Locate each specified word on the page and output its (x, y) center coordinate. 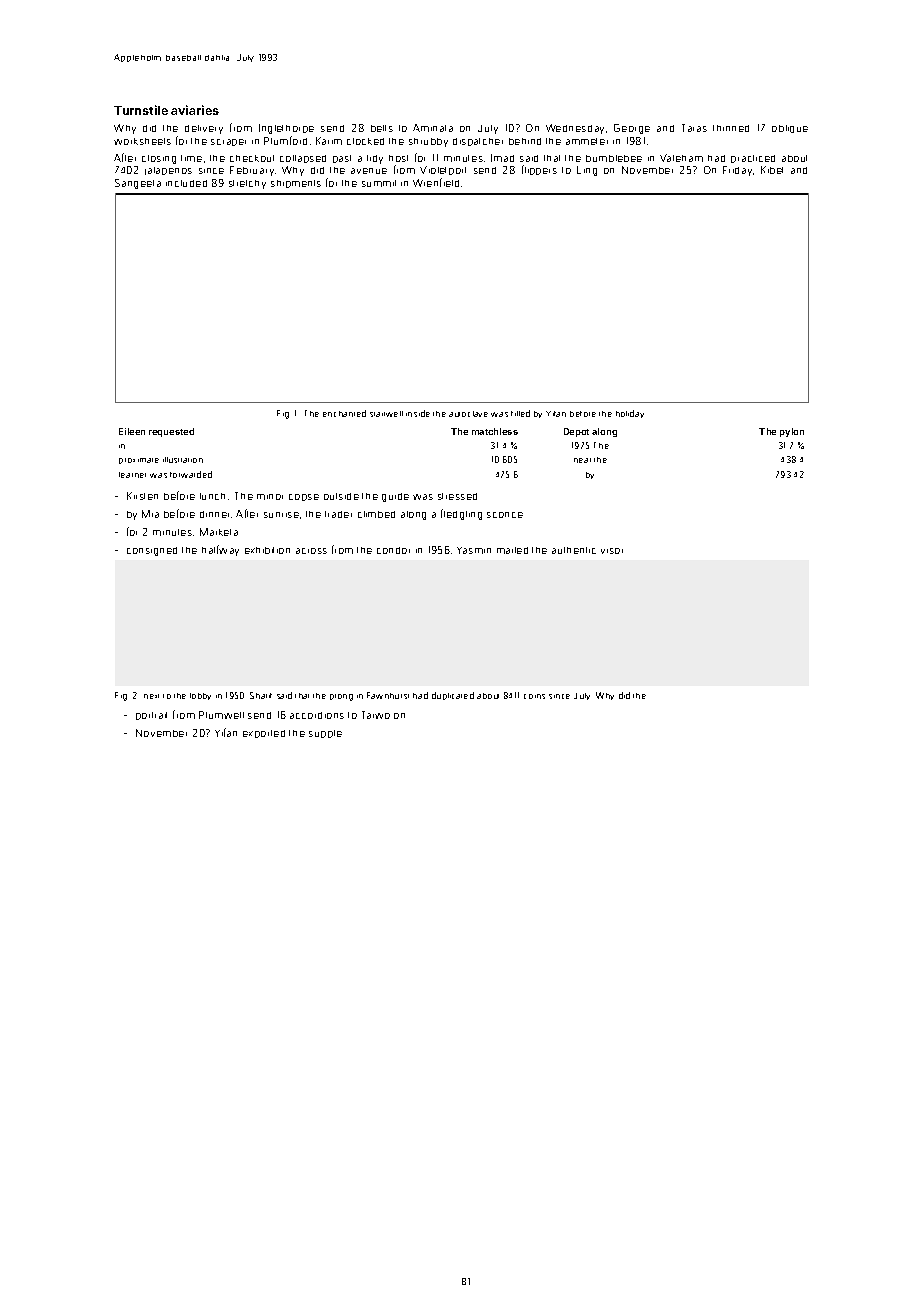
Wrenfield (436, 182)
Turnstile (141, 110)
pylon (792, 432)
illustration (183, 460)
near (582, 460)
